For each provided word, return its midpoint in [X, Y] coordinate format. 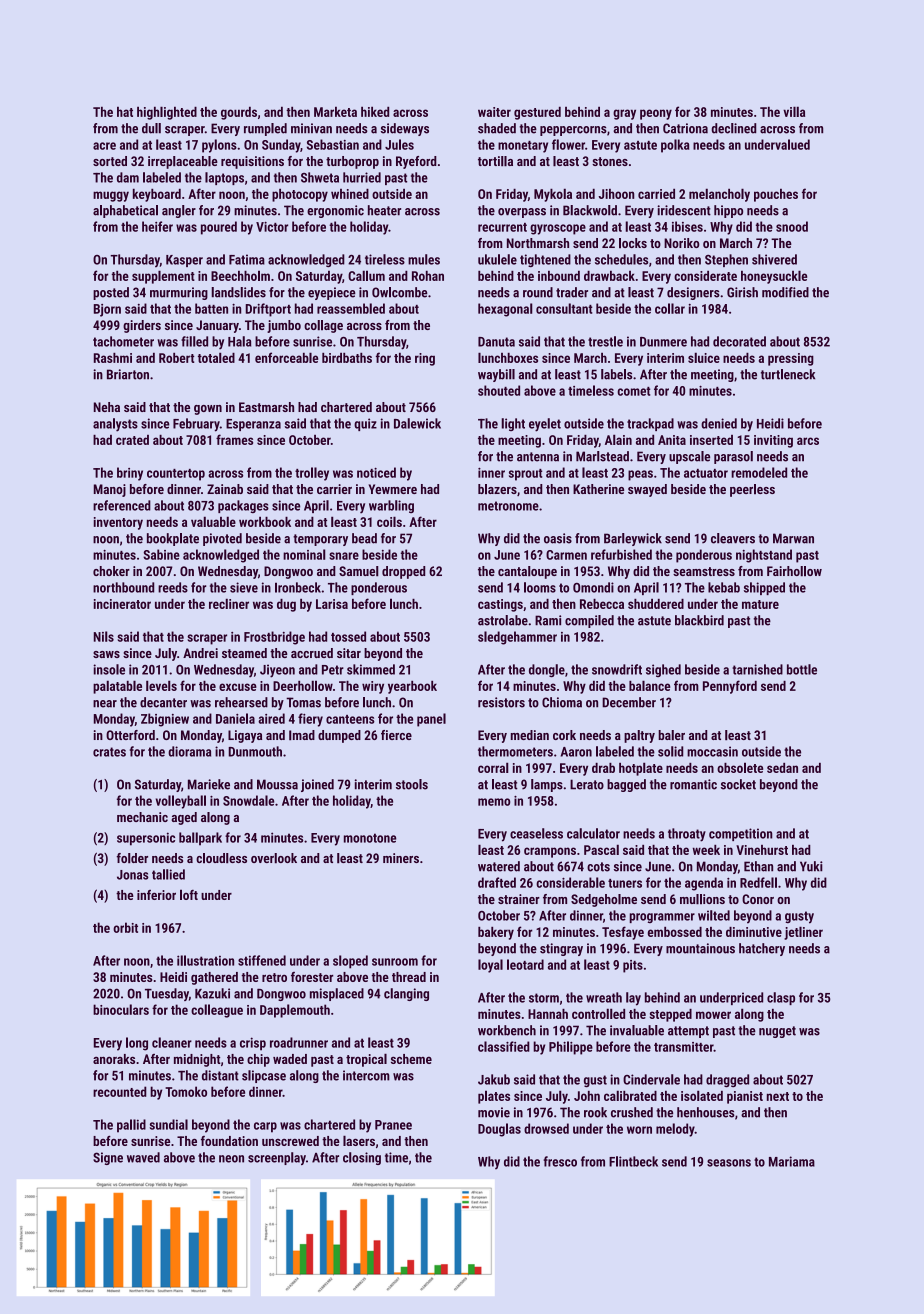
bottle [802, 669]
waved [143, 1157]
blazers [497, 489]
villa [794, 111]
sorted [110, 161]
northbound [123, 587]
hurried [362, 177]
